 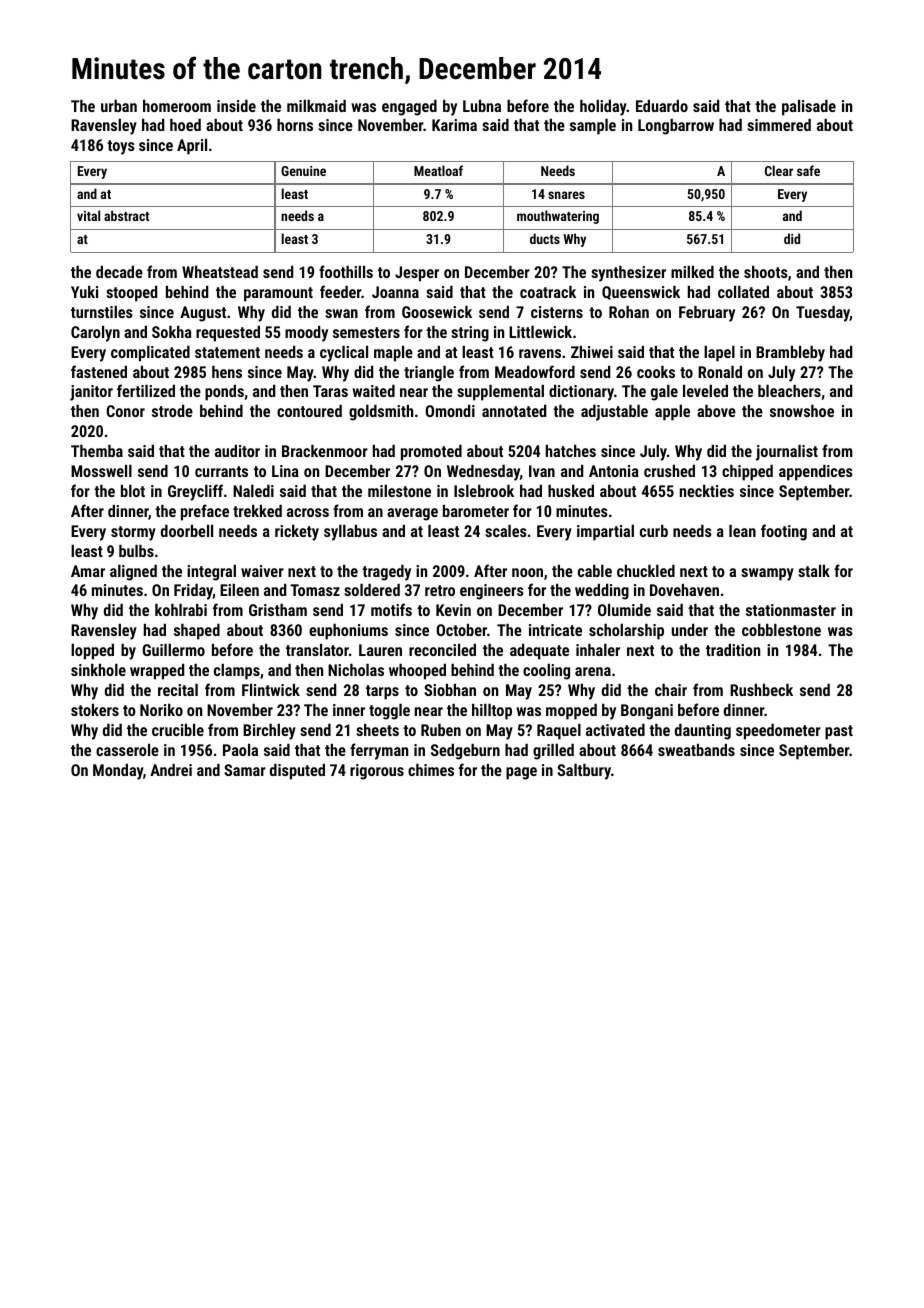 I want to click on chuckled, so click(x=646, y=570).
